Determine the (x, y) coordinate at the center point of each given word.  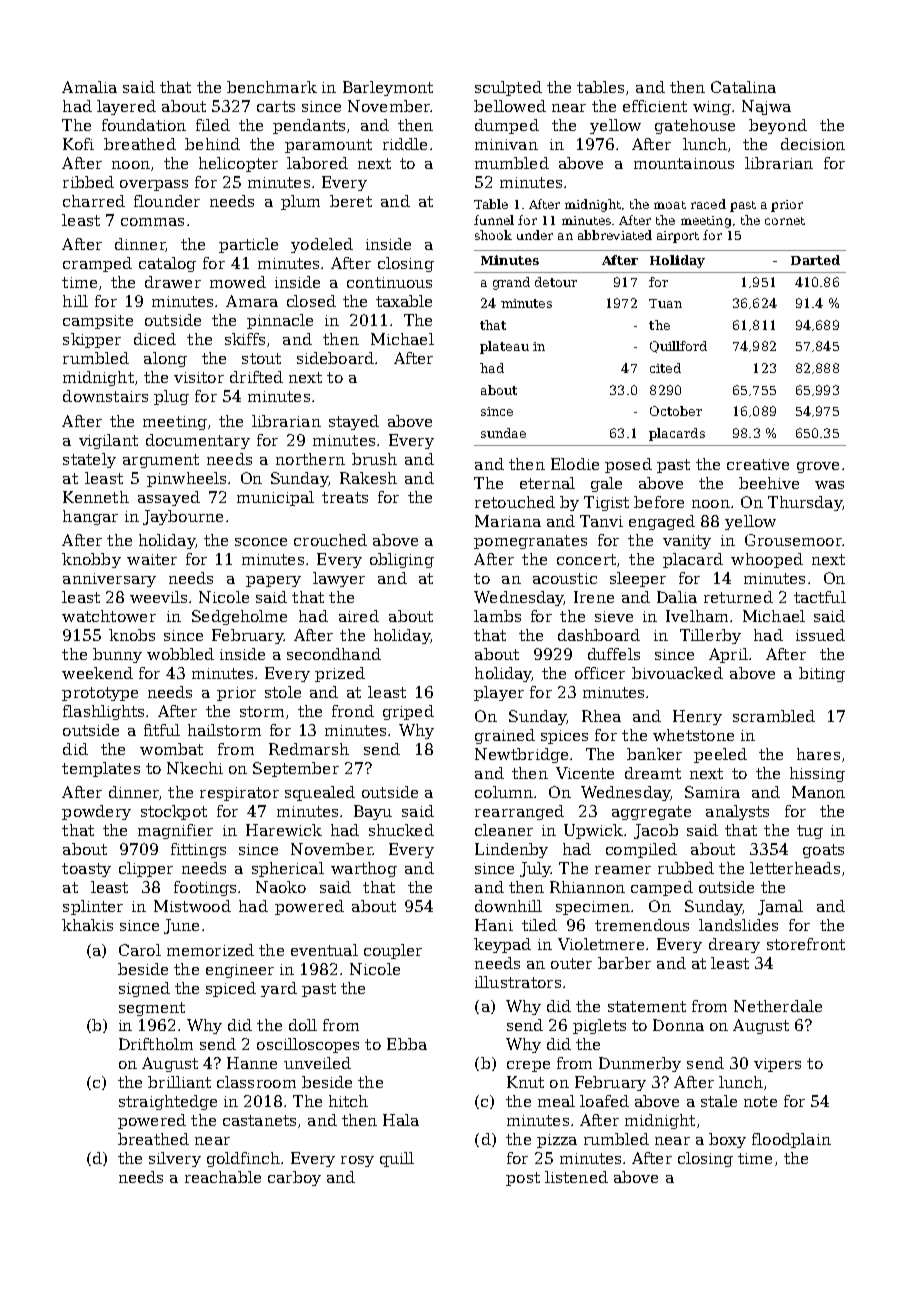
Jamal (780, 907)
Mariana (508, 521)
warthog (364, 869)
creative (758, 464)
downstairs (105, 396)
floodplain (791, 1140)
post (523, 1179)
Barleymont (388, 88)
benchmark (272, 87)
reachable (223, 1177)
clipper (146, 869)
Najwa (766, 107)
